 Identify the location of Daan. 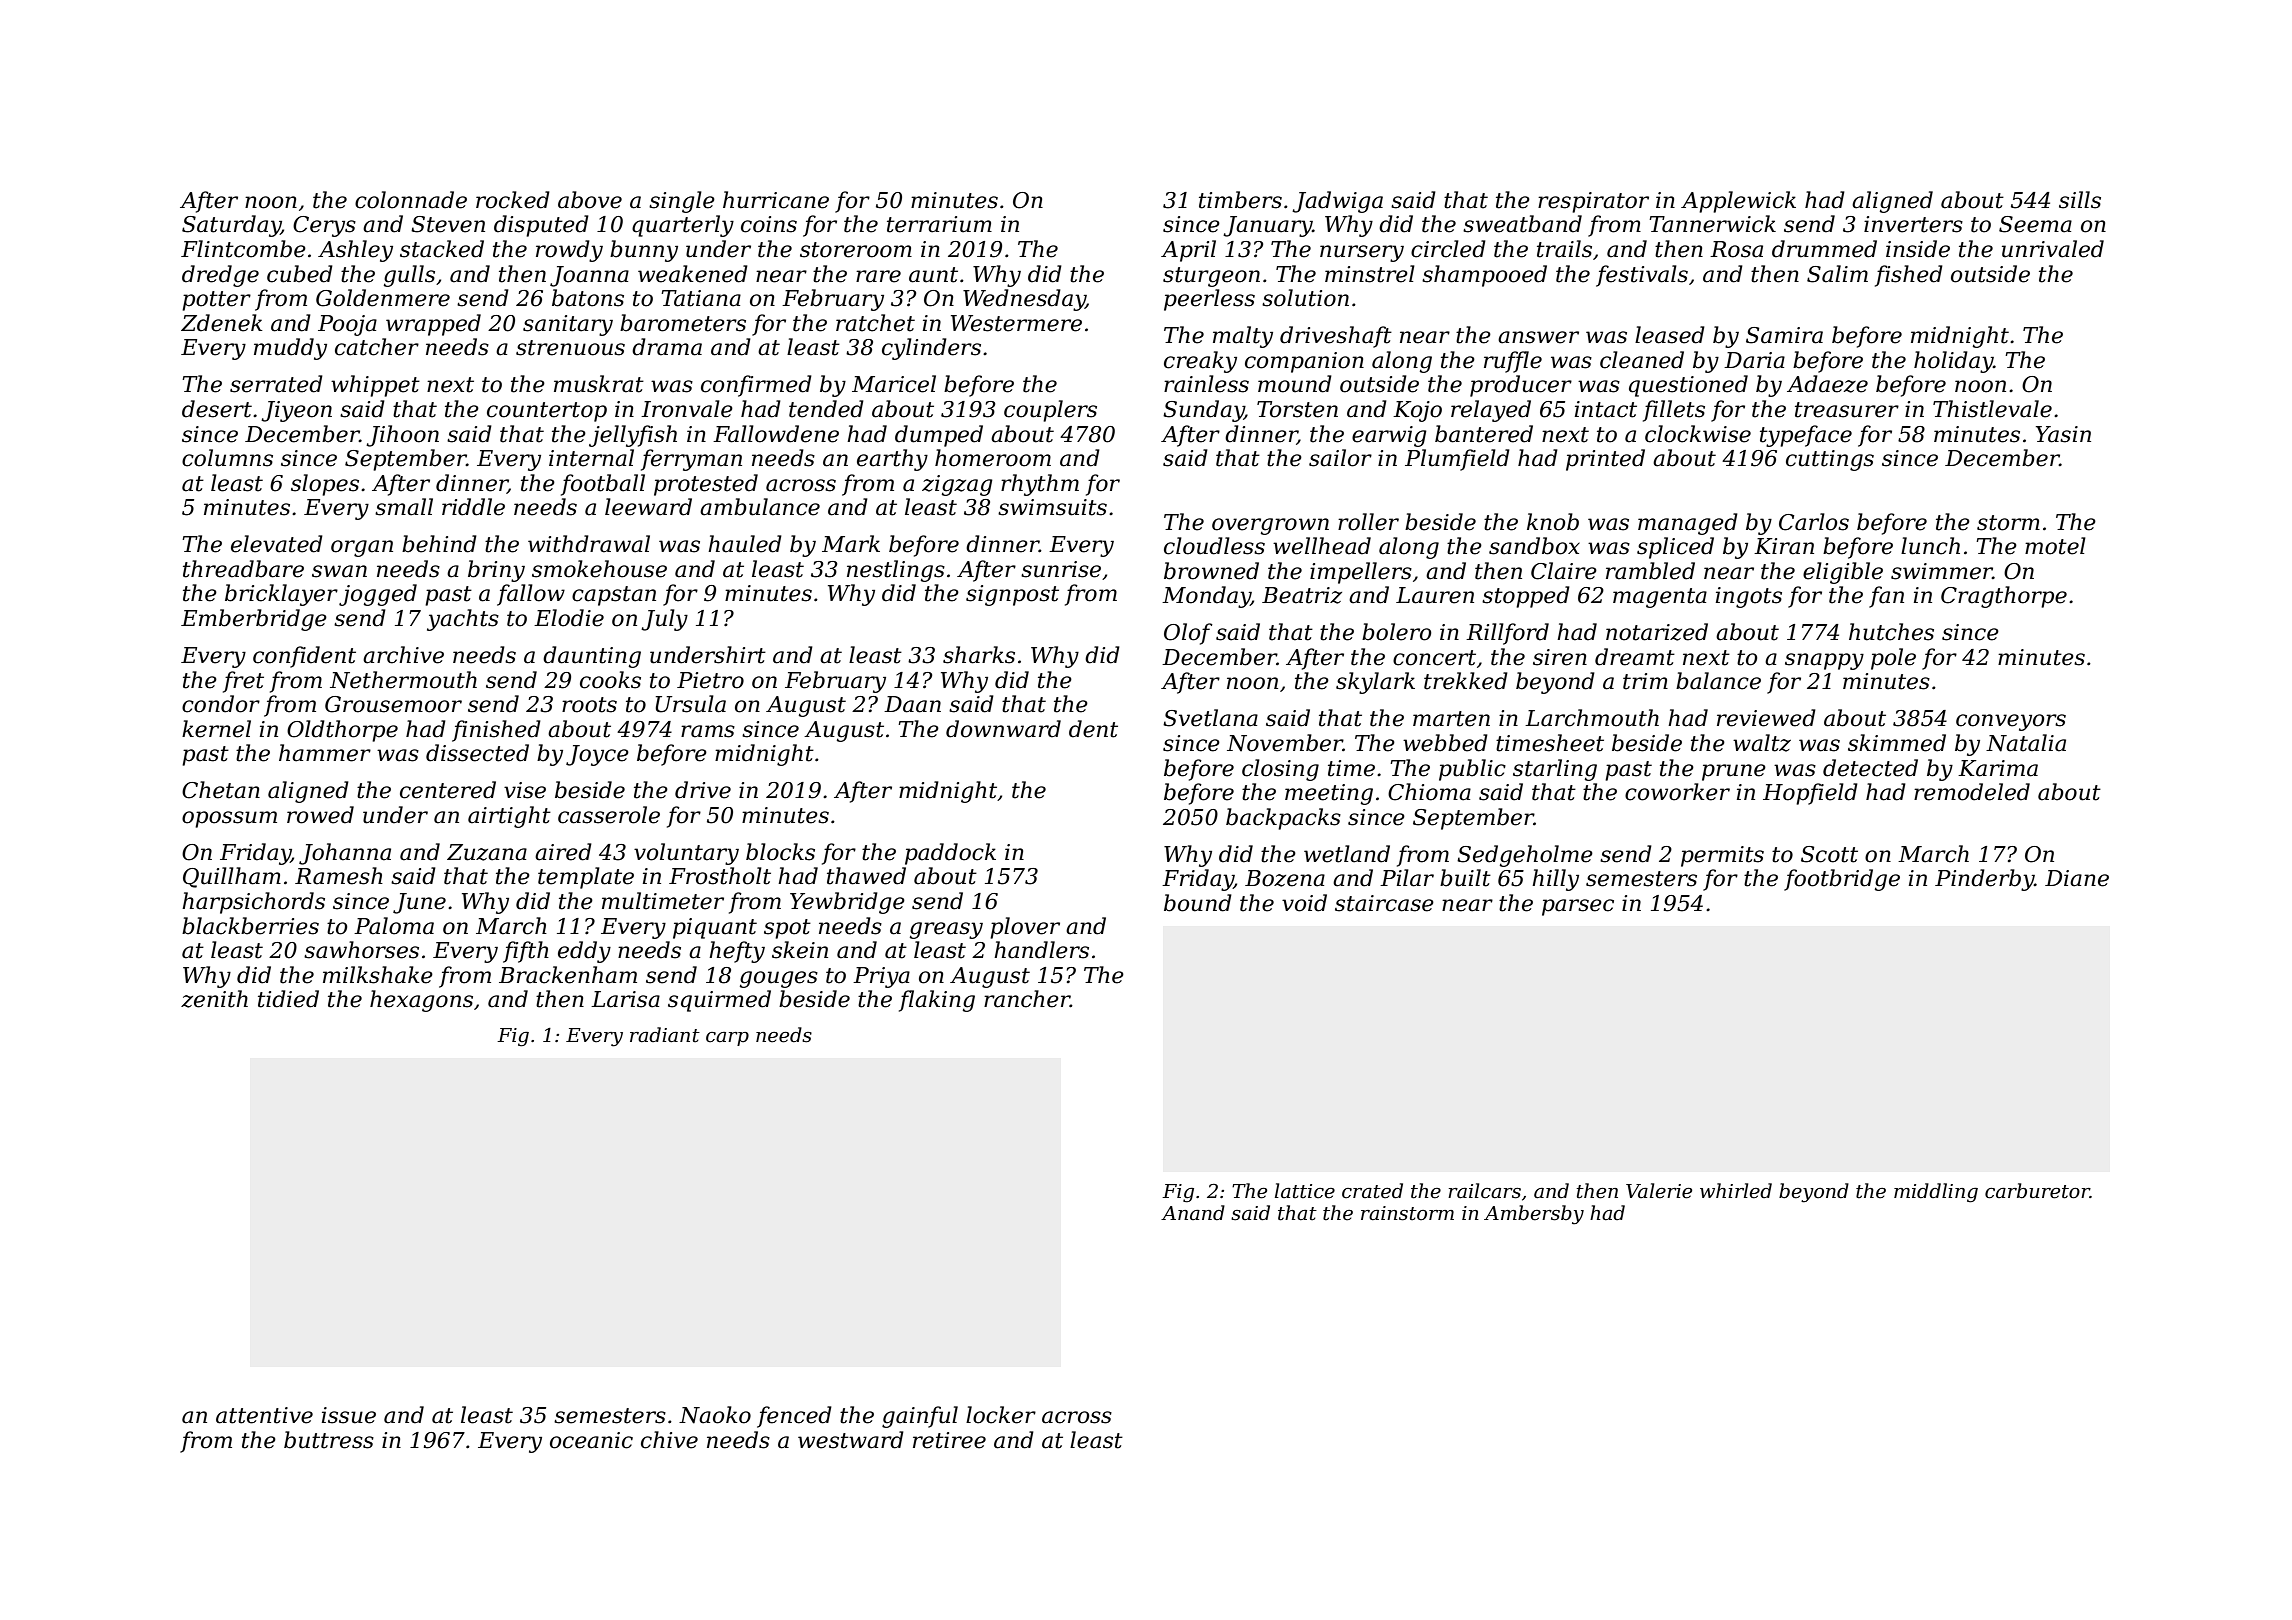
(912, 704).
